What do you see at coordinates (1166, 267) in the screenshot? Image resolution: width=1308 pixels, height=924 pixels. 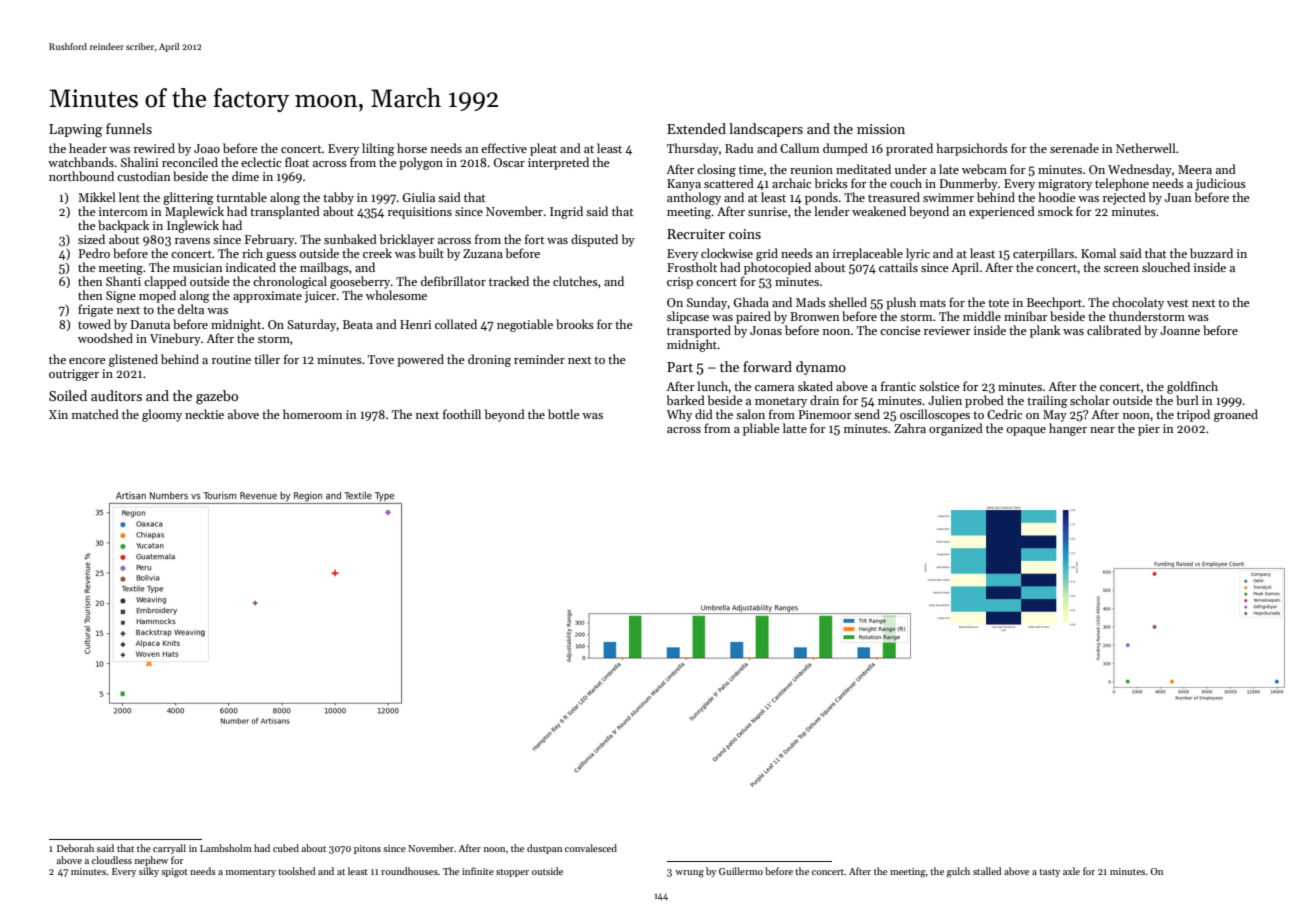 I see `slouched` at bounding box center [1166, 267].
